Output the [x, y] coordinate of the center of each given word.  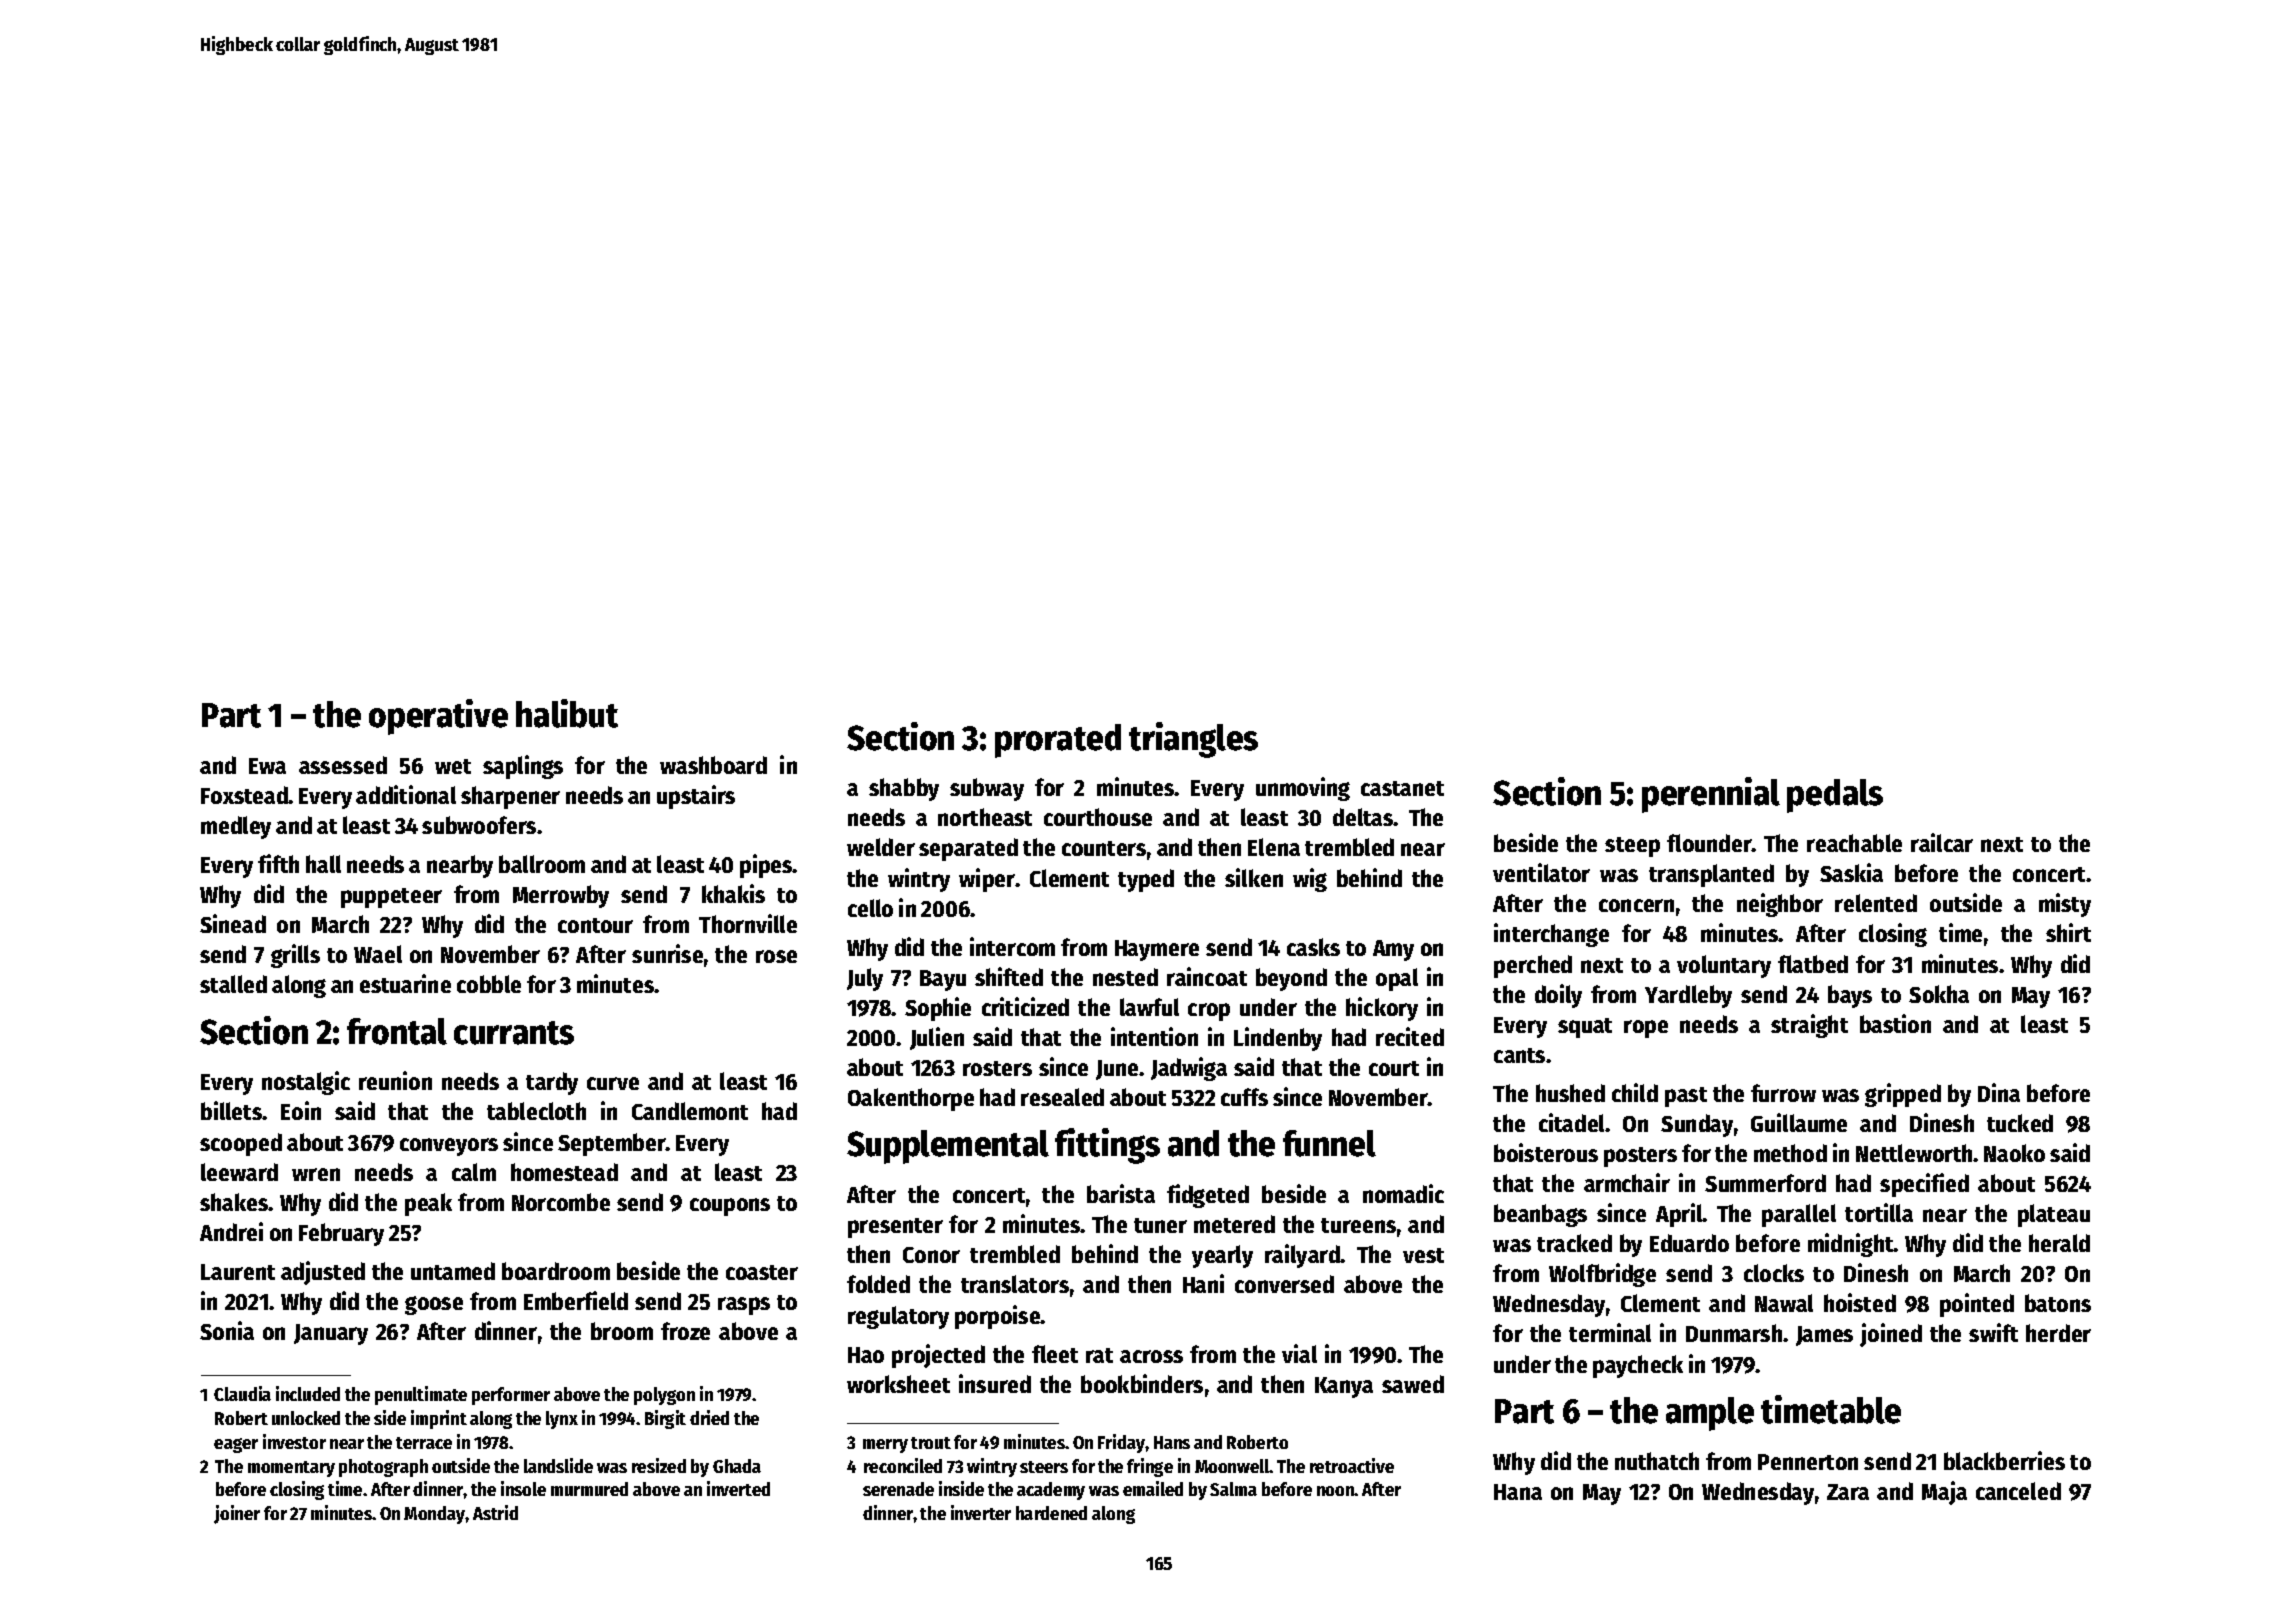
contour [595, 925]
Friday [1122, 1443]
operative [438, 717]
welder [881, 847]
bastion [1895, 1023]
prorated [1058, 741]
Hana [1518, 1492]
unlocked [306, 1418]
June [1117, 1070]
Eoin [301, 1110]
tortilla [1879, 1212]
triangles [1193, 740]
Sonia [227, 1330]
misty [2065, 905]
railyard [1303, 1256]
